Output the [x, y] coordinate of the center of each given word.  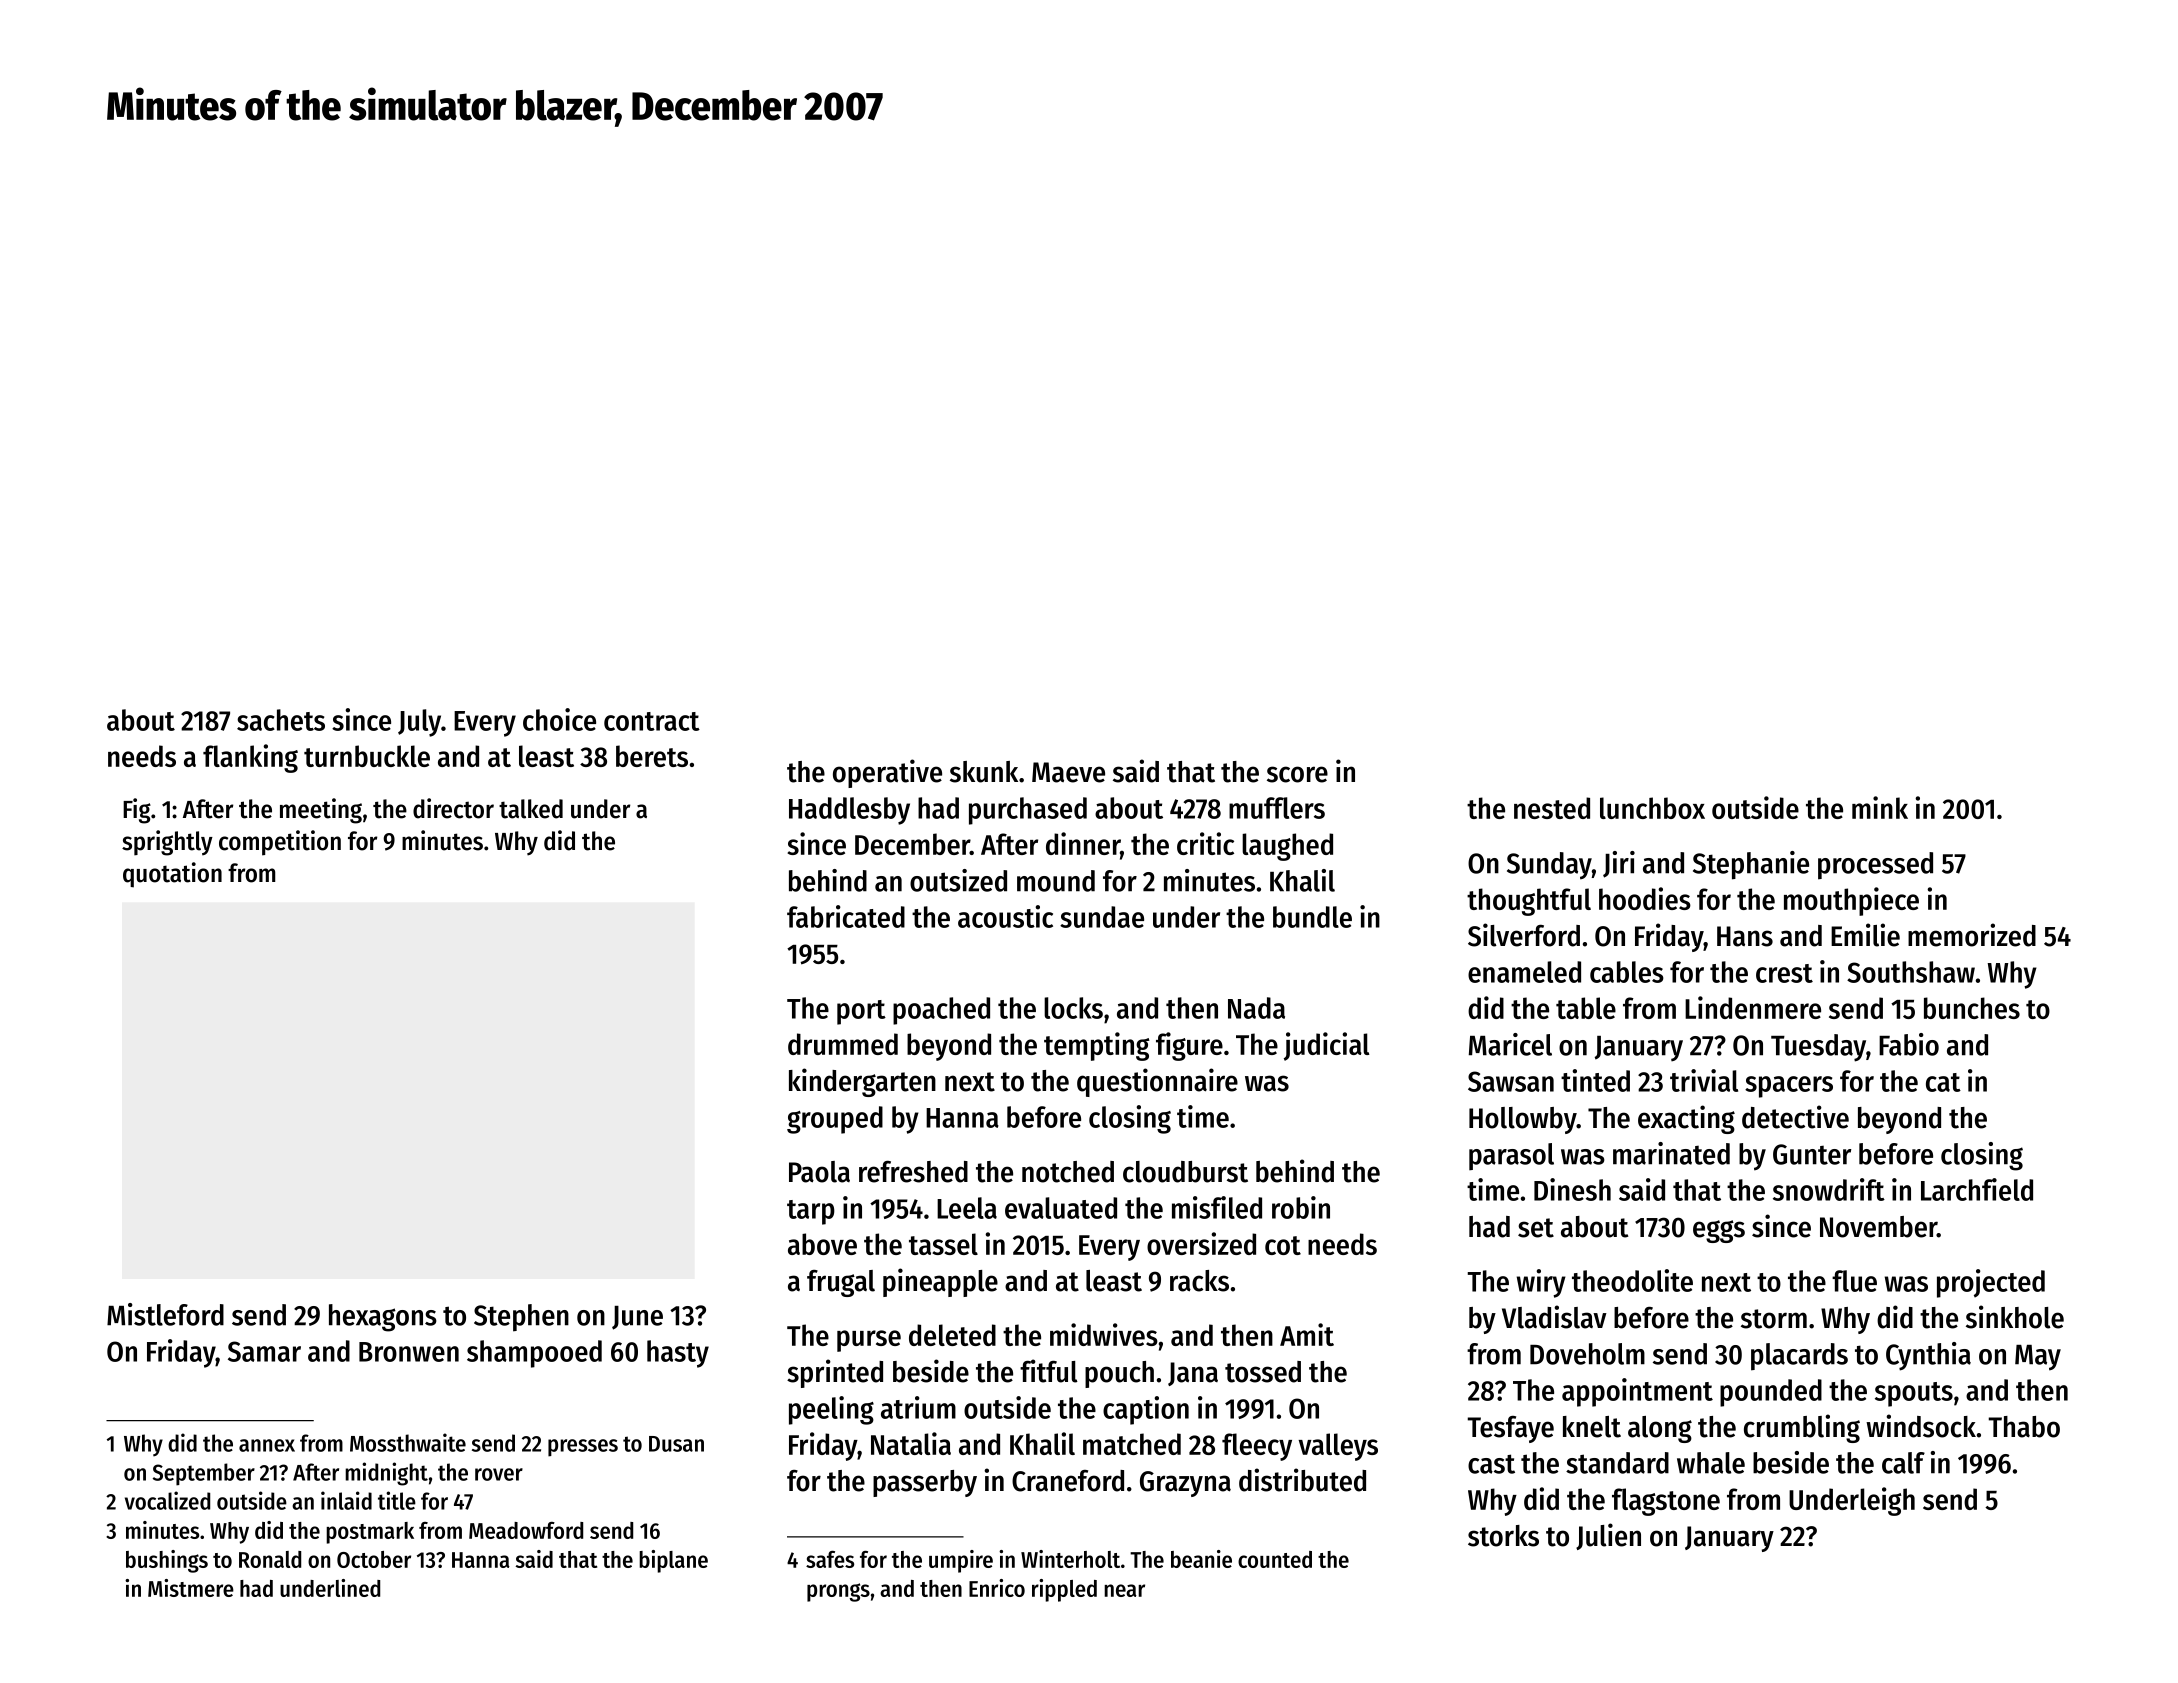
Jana [1193, 1374]
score [1297, 774]
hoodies [1645, 898]
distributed [1302, 1480]
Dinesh [1572, 1189]
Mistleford [165, 1314]
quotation [172, 875]
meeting [321, 811]
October [374, 1559]
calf [1903, 1463]
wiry [1541, 1283]
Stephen [521, 1318]
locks [1073, 1008]
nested [1552, 808]
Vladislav [1554, 1317]
